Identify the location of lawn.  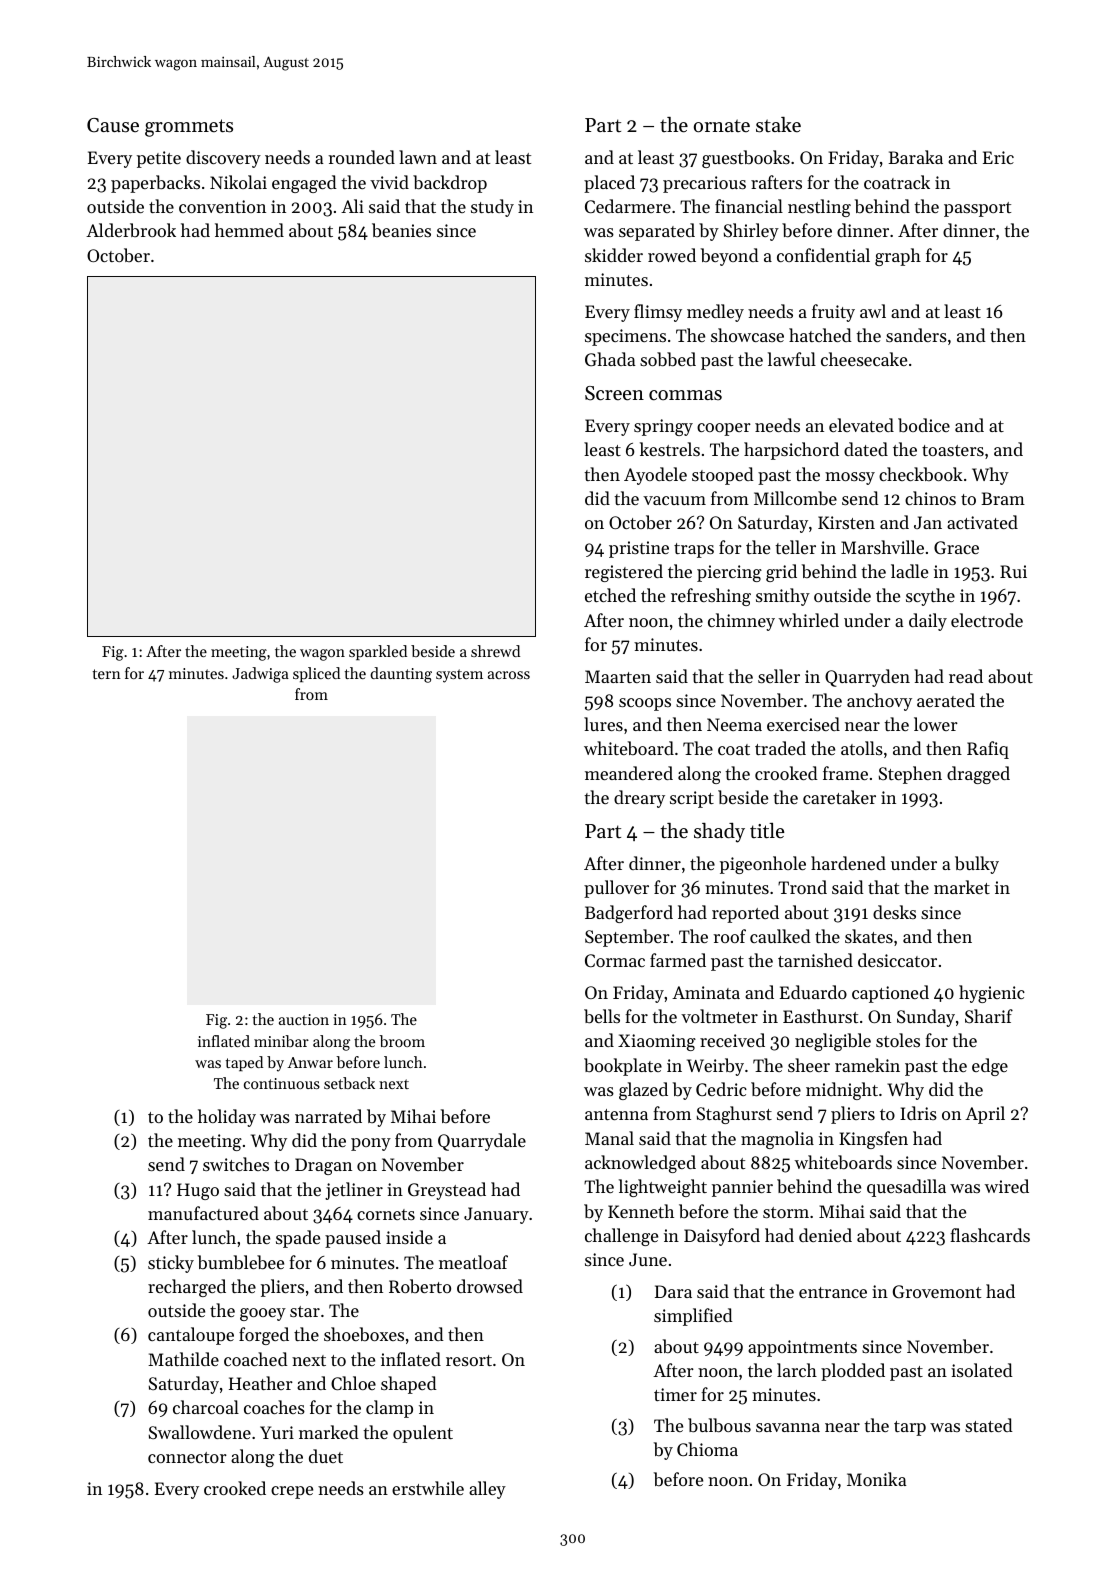
(418, 157).
